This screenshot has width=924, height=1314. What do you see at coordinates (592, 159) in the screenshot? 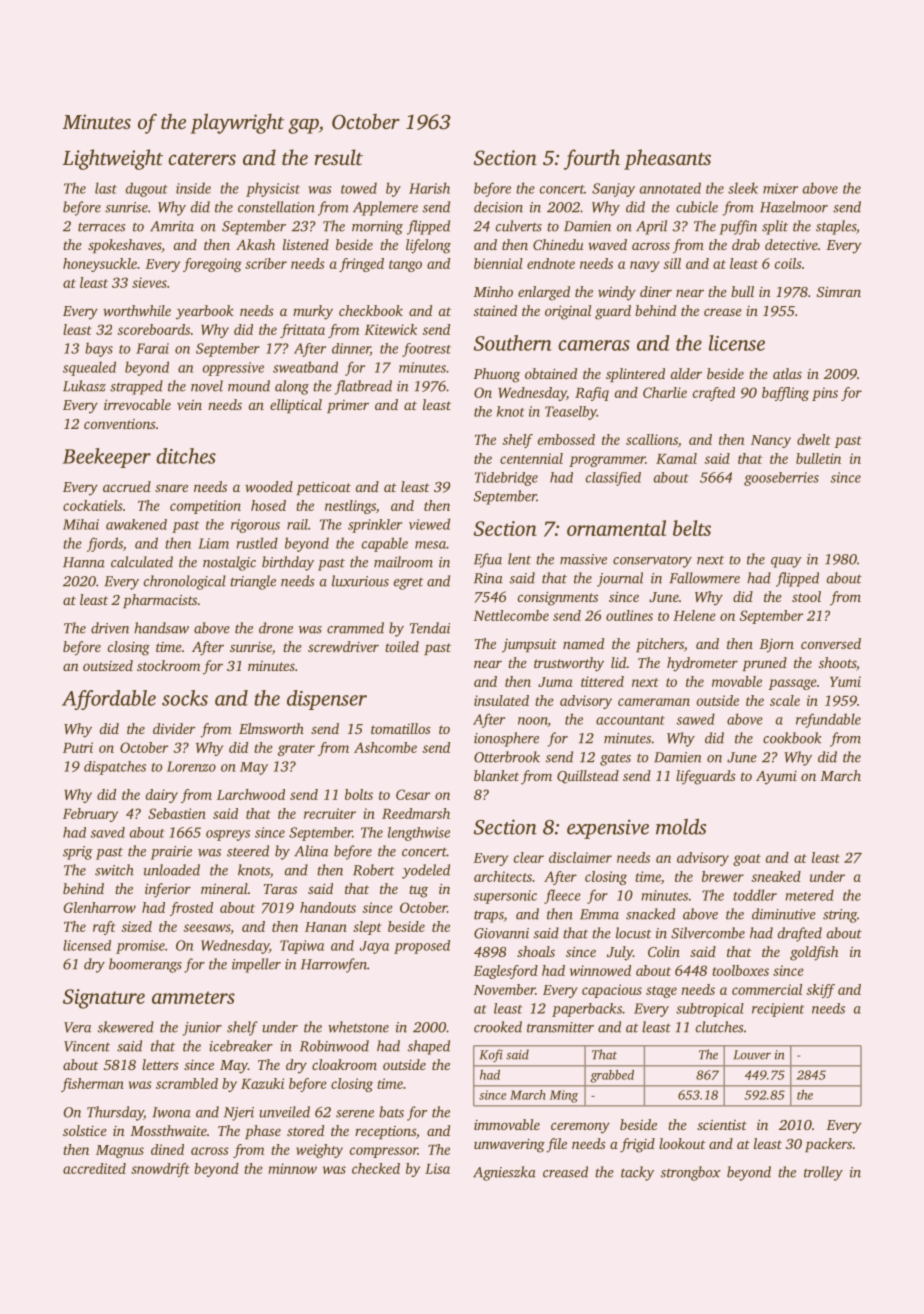
I see `fourth` at bounding box center [592, 159].
